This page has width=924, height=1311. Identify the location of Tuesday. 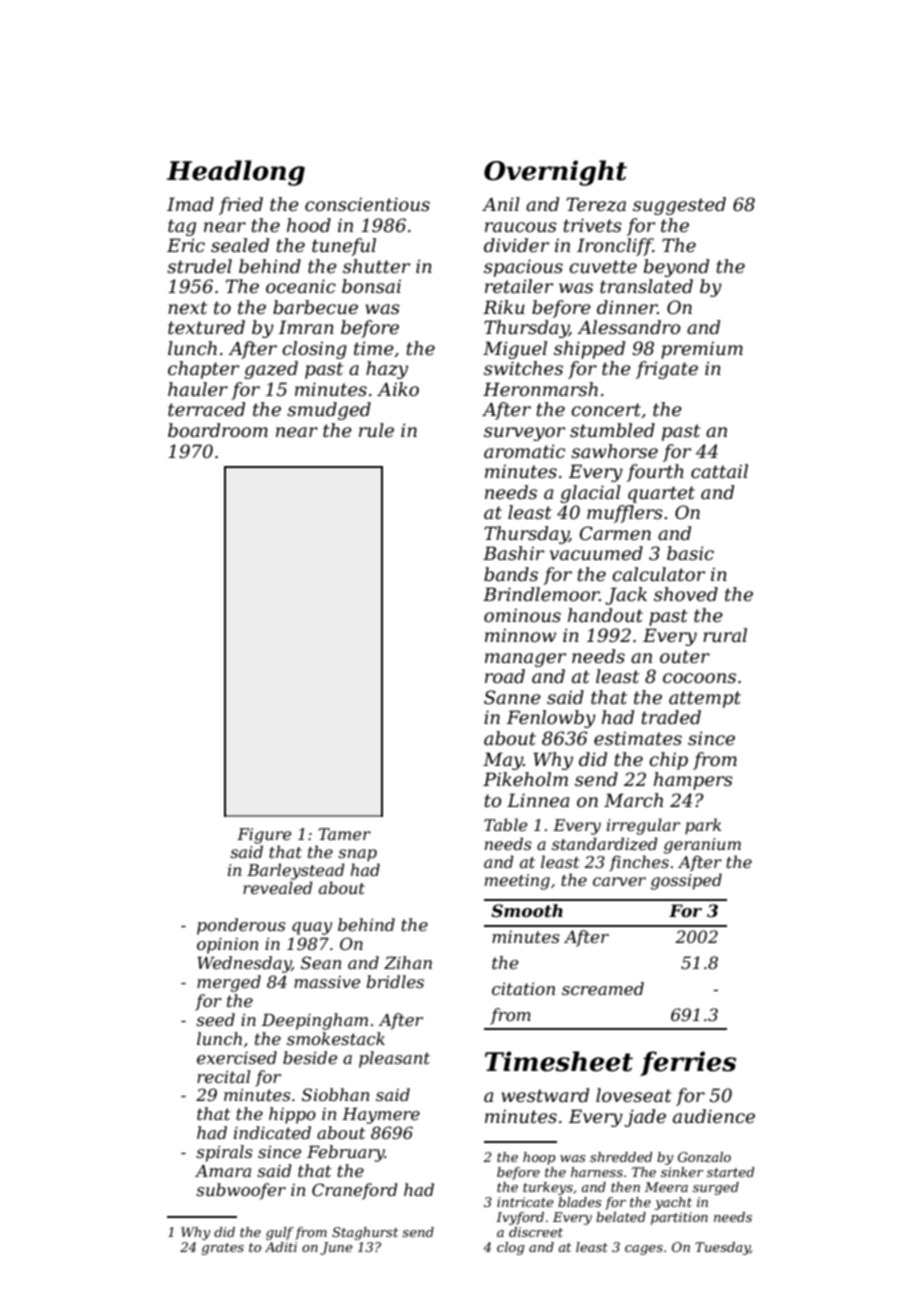
(722, 1248).
